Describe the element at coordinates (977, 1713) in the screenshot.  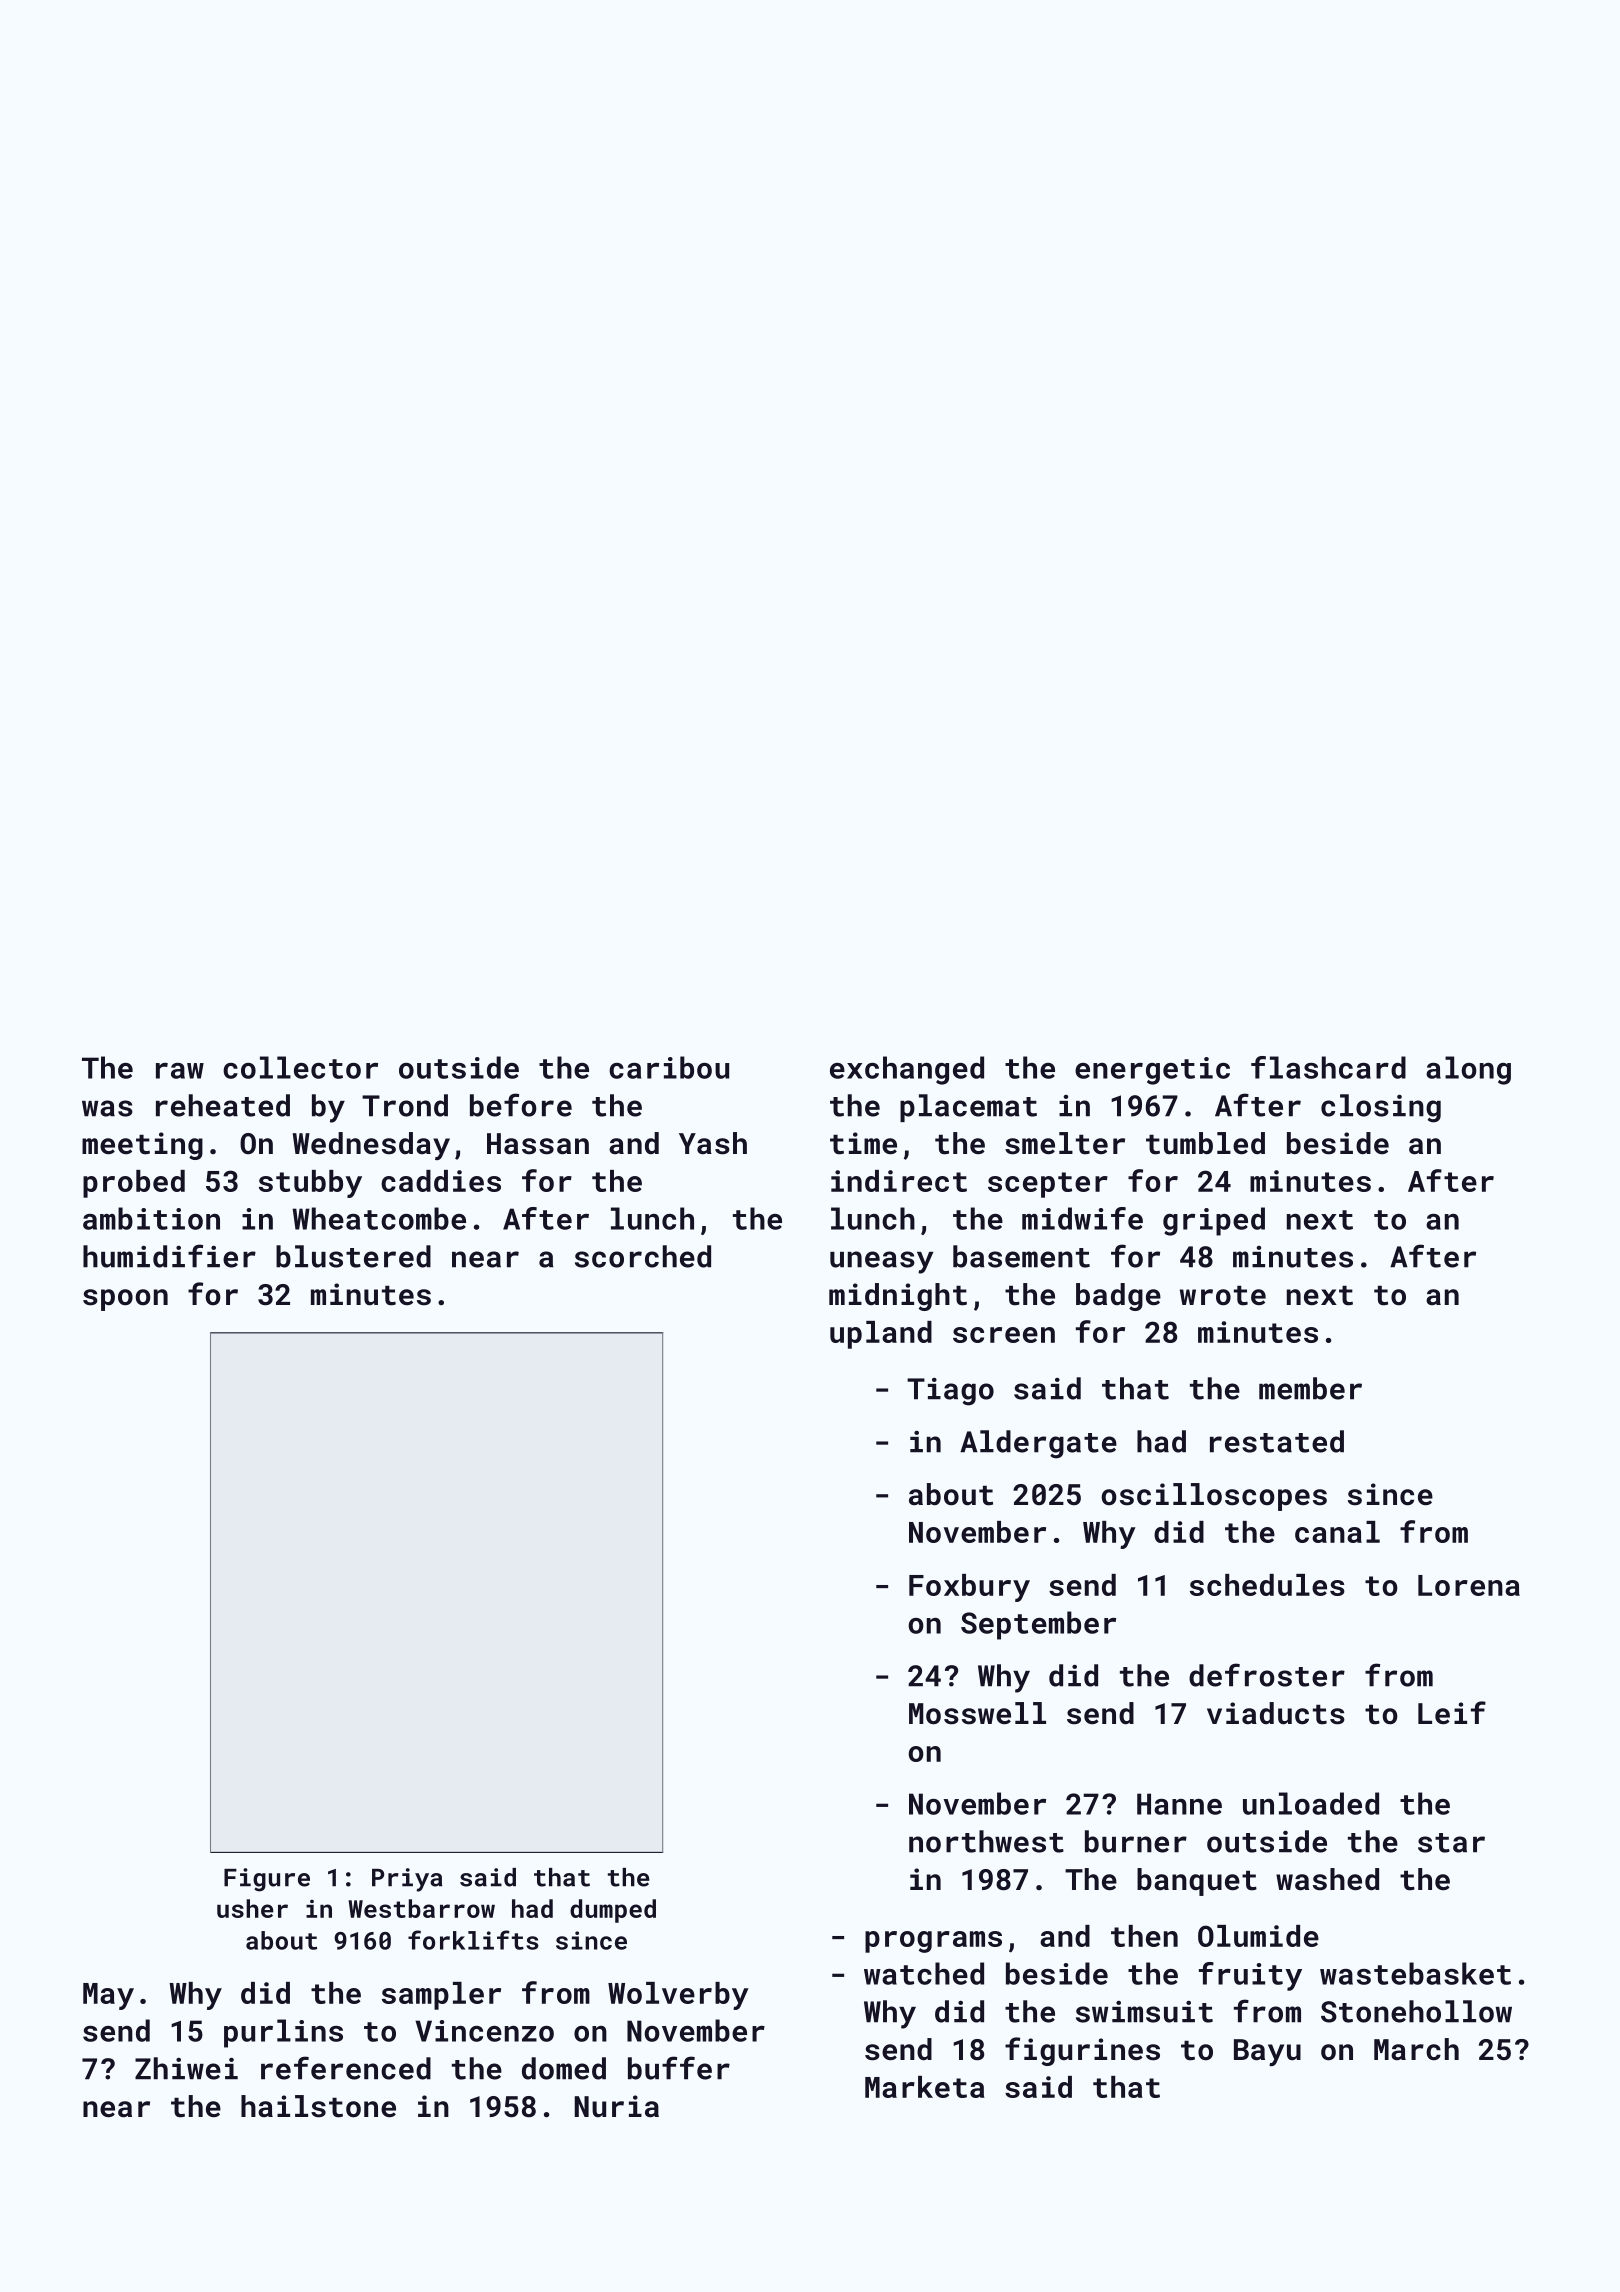
I see `Mosswell` at that location.
